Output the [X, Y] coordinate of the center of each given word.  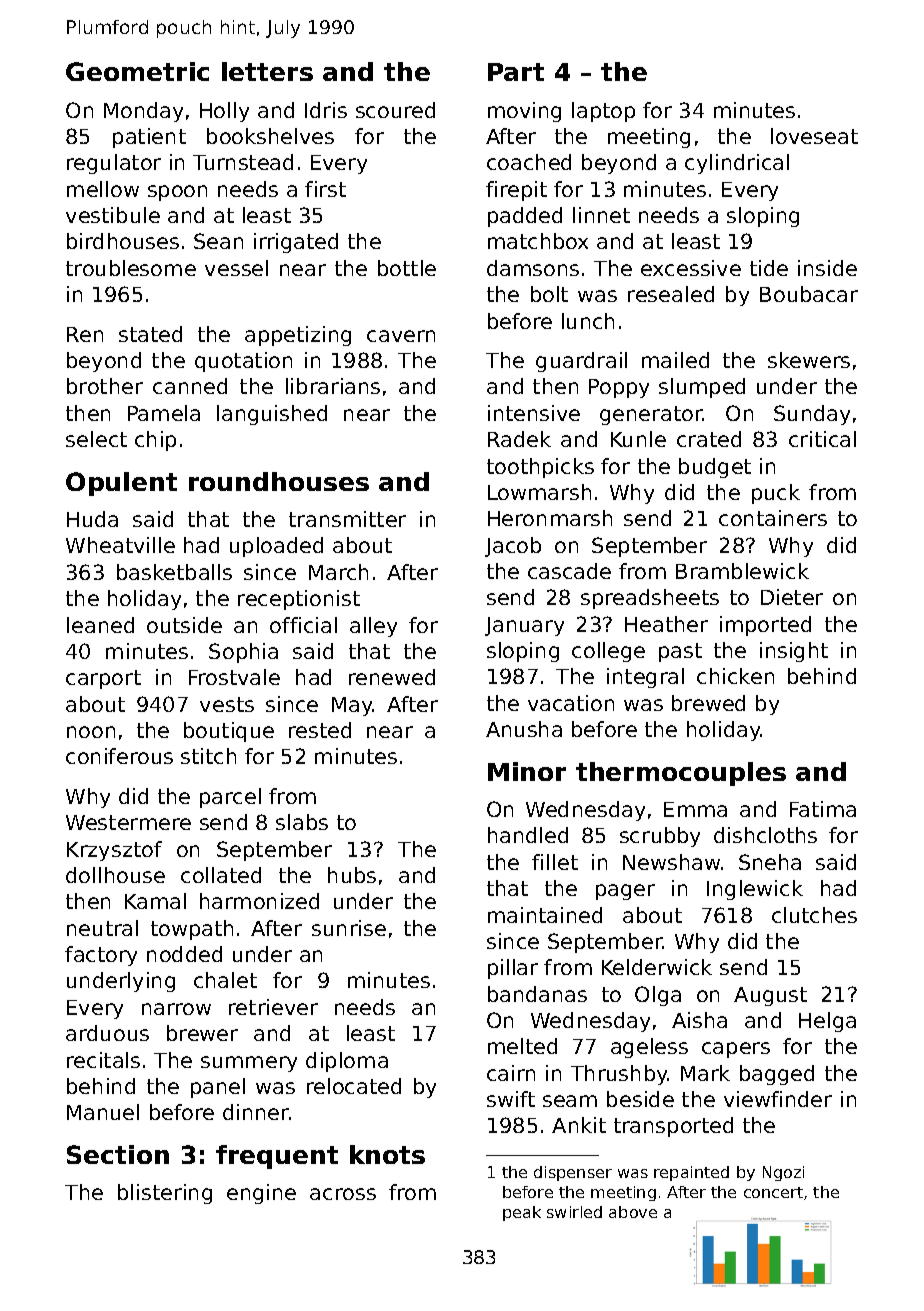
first [325, 189]
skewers [809, 360]
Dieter [792, 597]
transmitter [347, 519]
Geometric [137, 71]
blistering [165, 1194]
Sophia [243, 653]
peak [522, 1213]
